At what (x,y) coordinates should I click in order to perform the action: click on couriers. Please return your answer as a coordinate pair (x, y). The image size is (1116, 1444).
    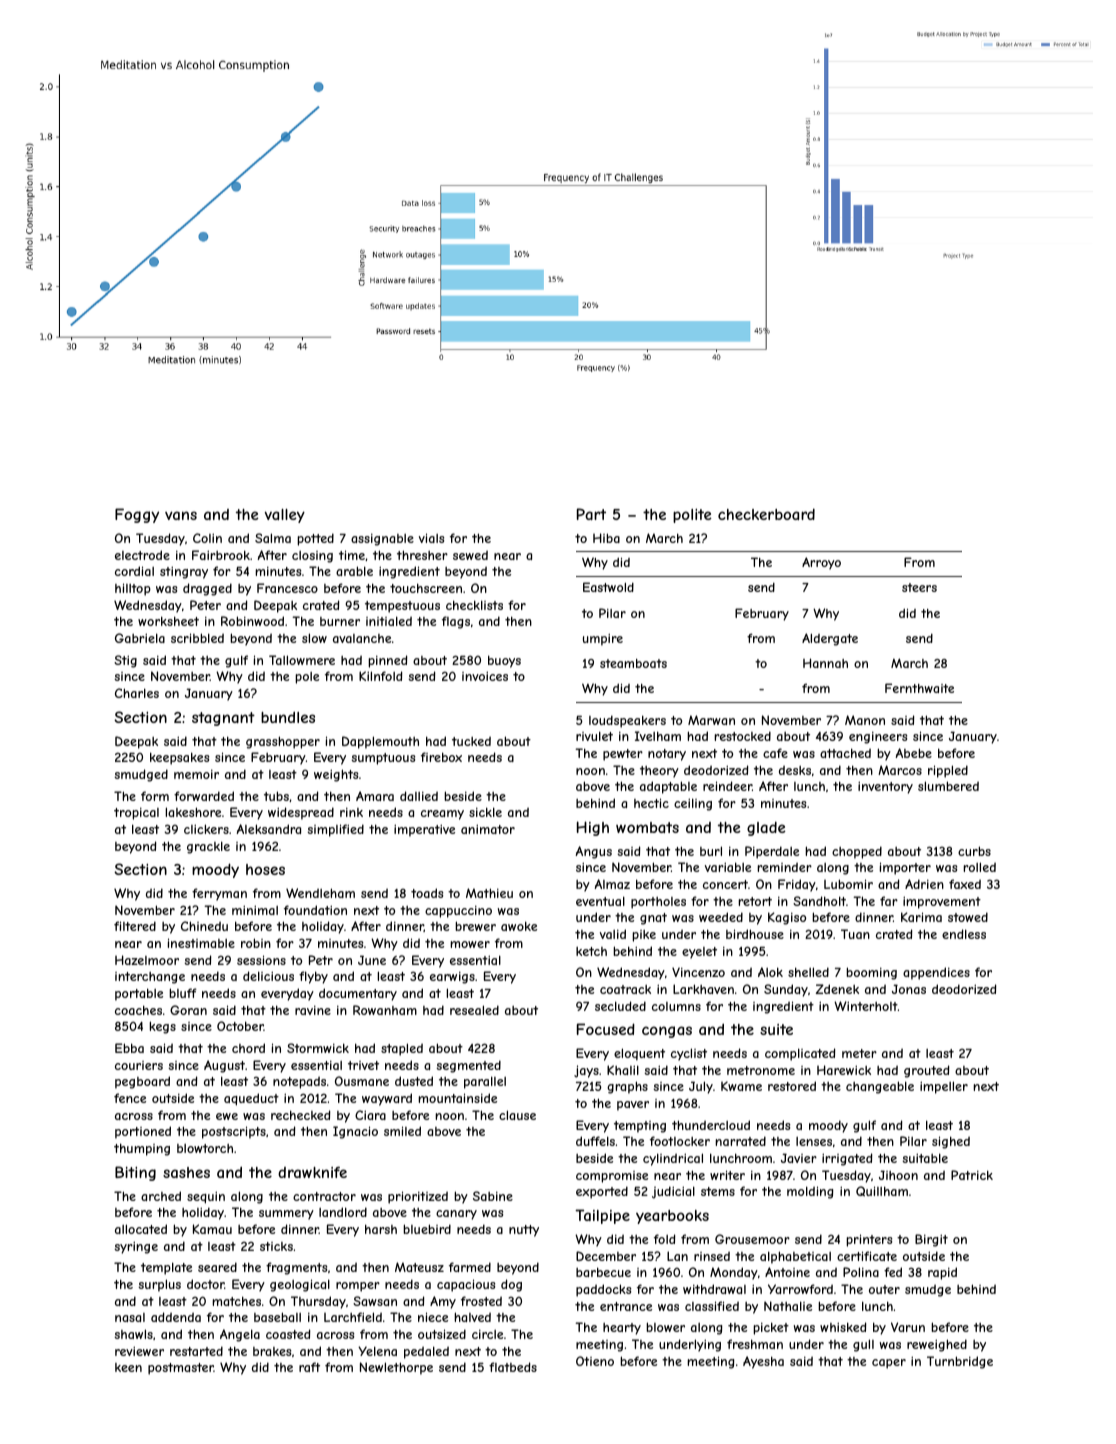
    Looking at the image, I should click on (139, 1065).
